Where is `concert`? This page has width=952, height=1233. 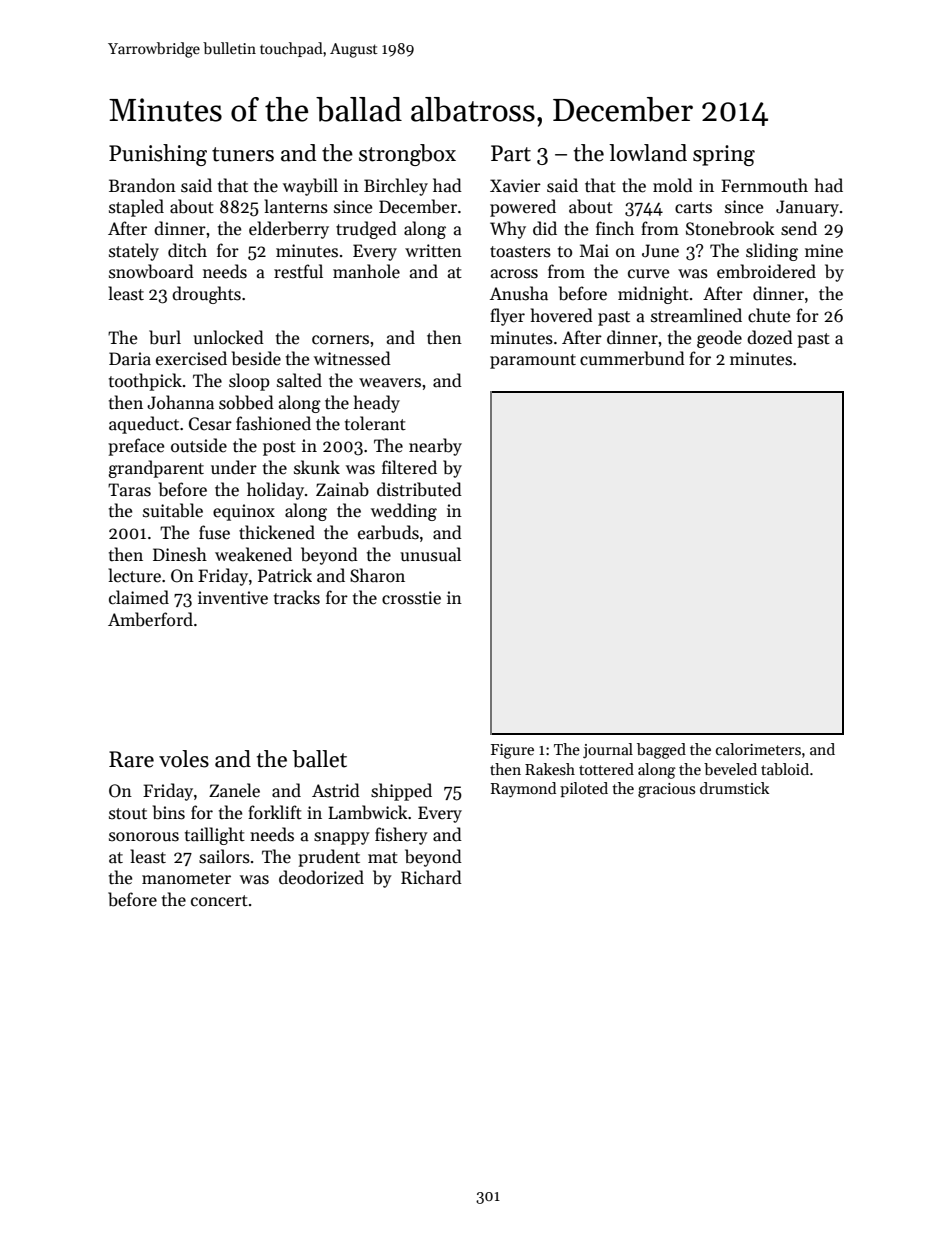 concert is located at coordinates (219, 901).
